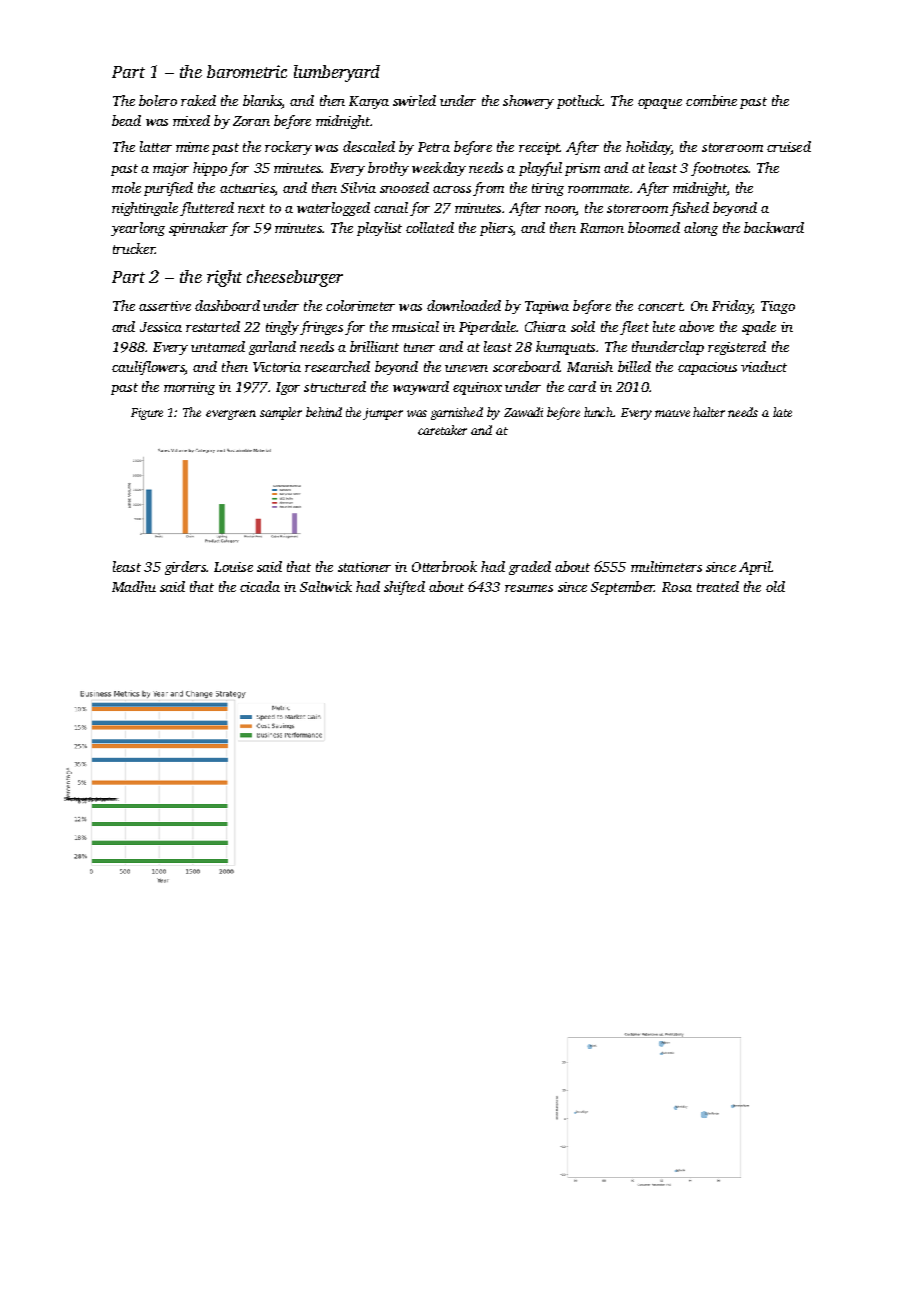  Describe the element at coordinates (369, 102) in the image. I see `Kanya` at that location.
